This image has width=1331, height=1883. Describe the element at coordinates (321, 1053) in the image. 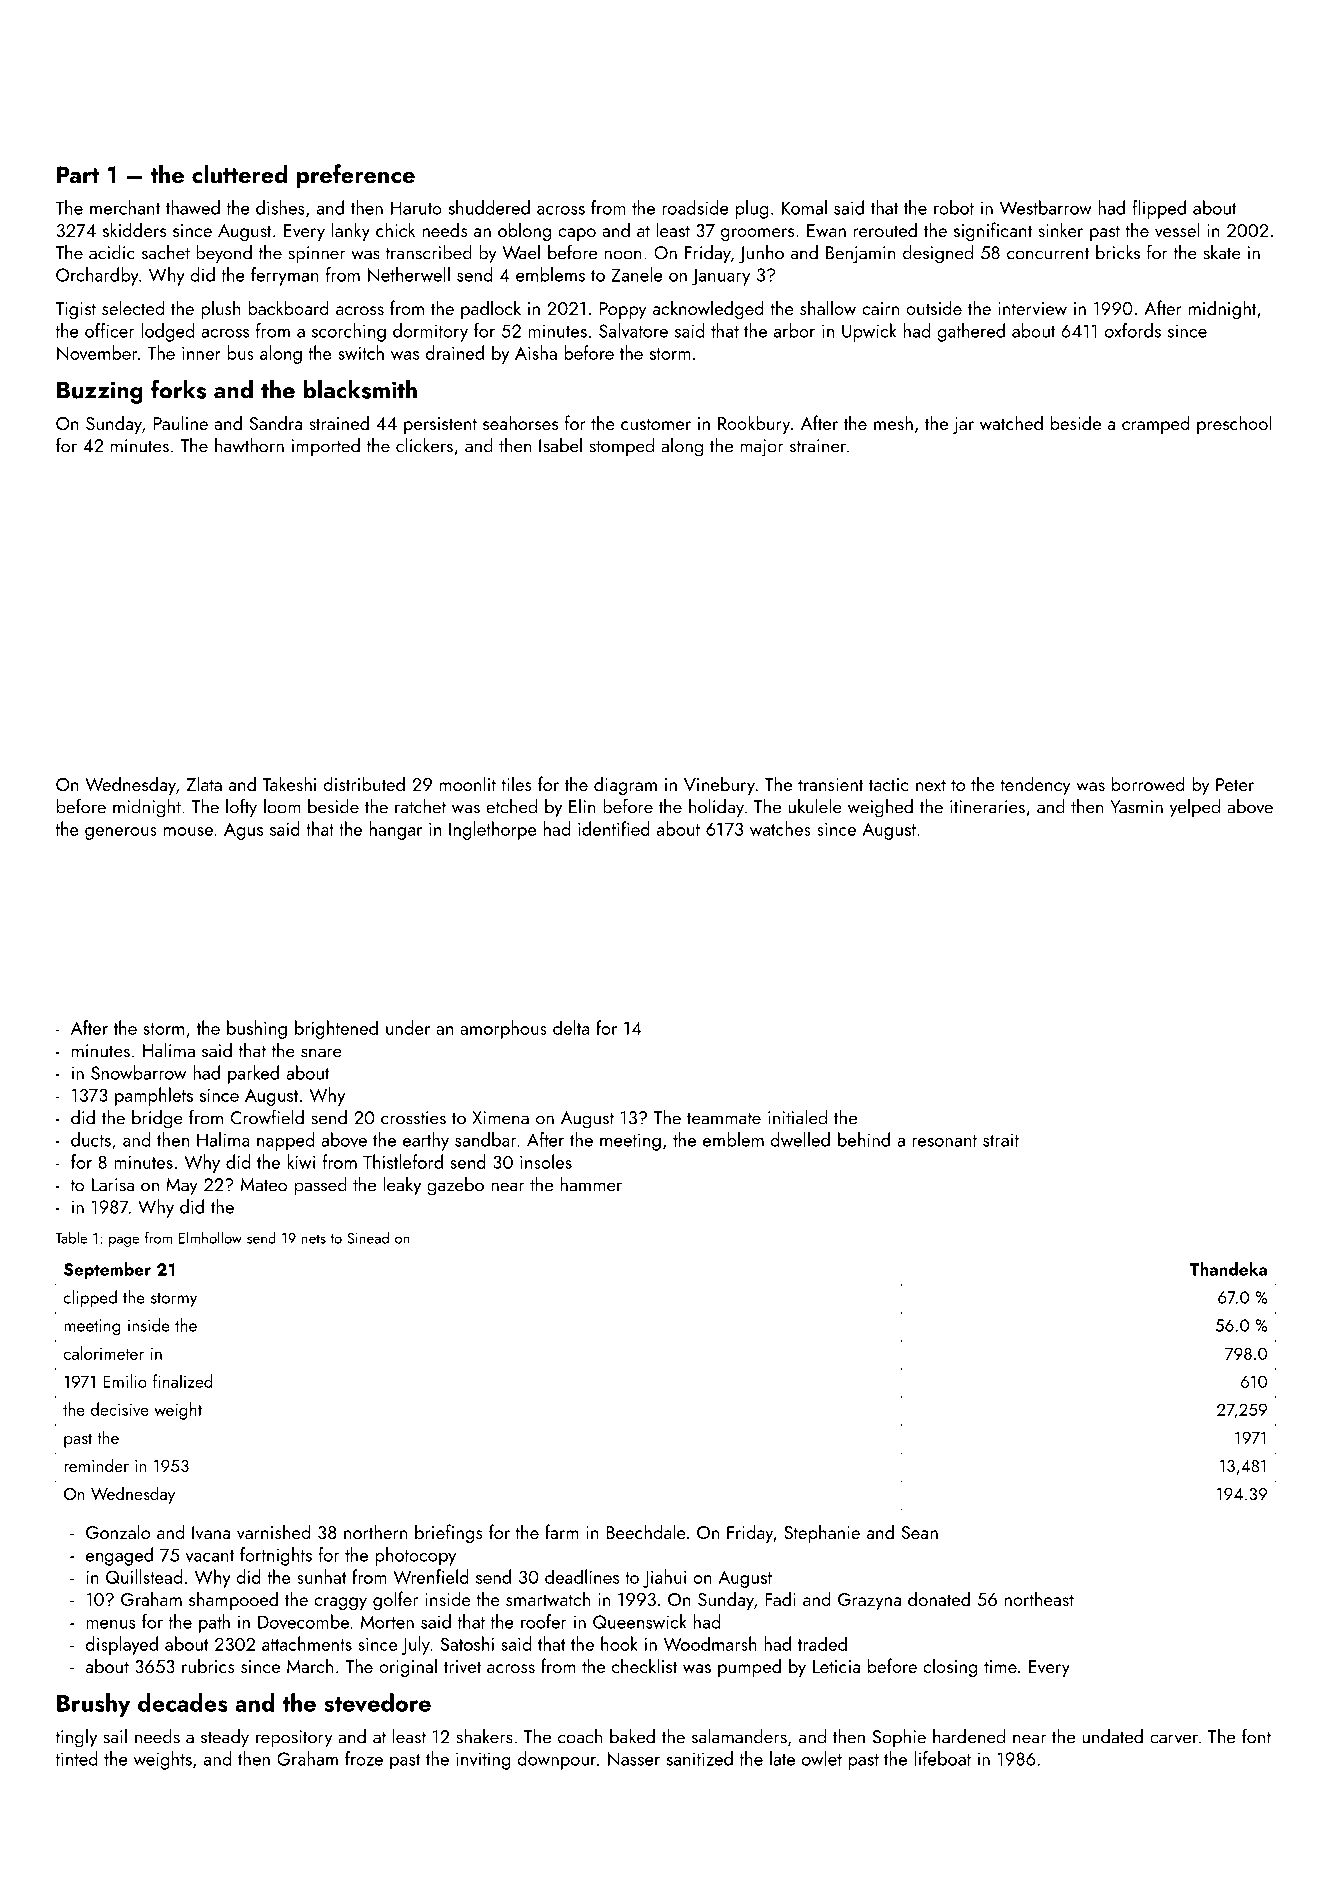

I see `snare` at that location.
